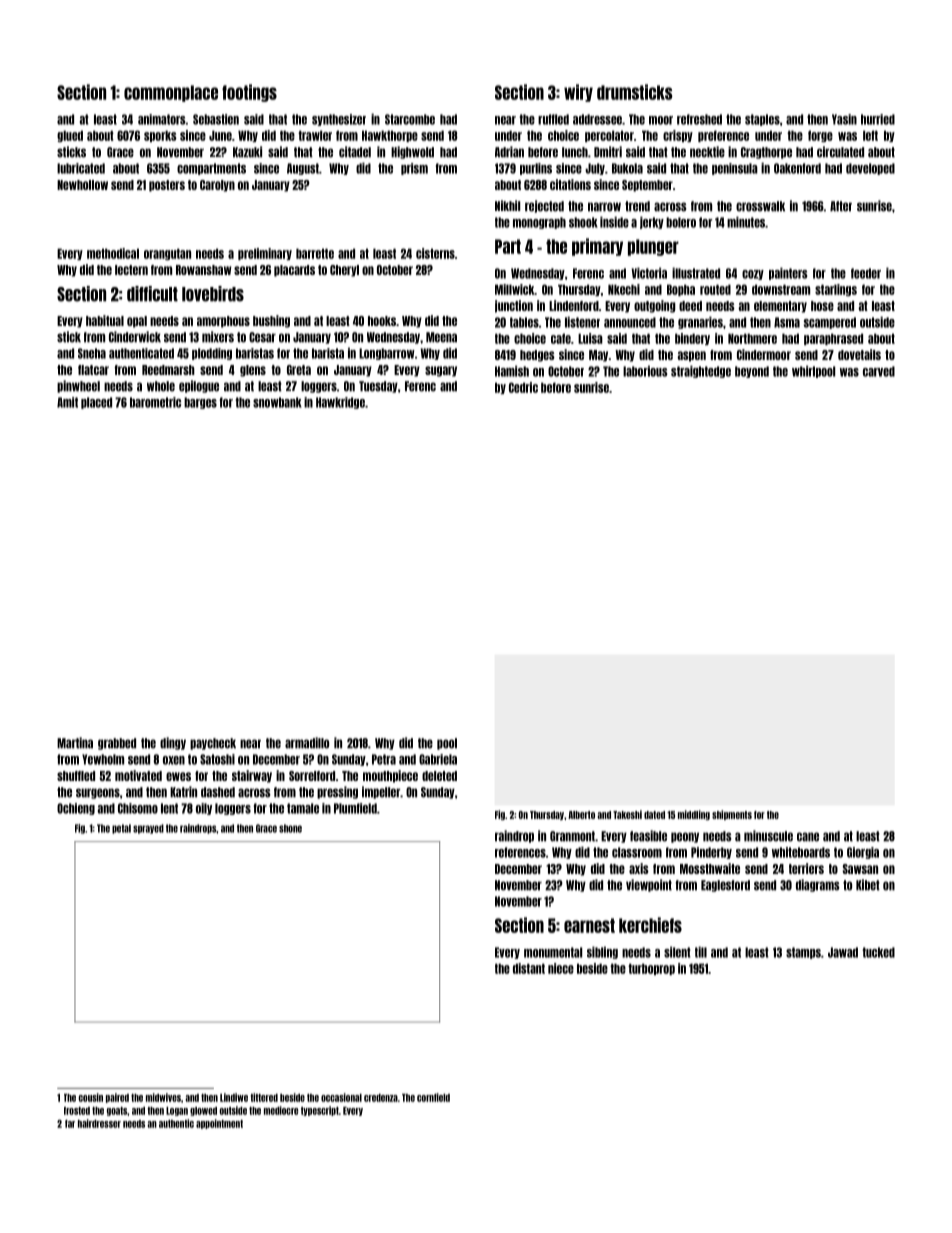 This page has height=1233, width=952. What do you see at coordinates (171, 93) in the page?
I see `commonplace` at bounding box center [171, 93].
